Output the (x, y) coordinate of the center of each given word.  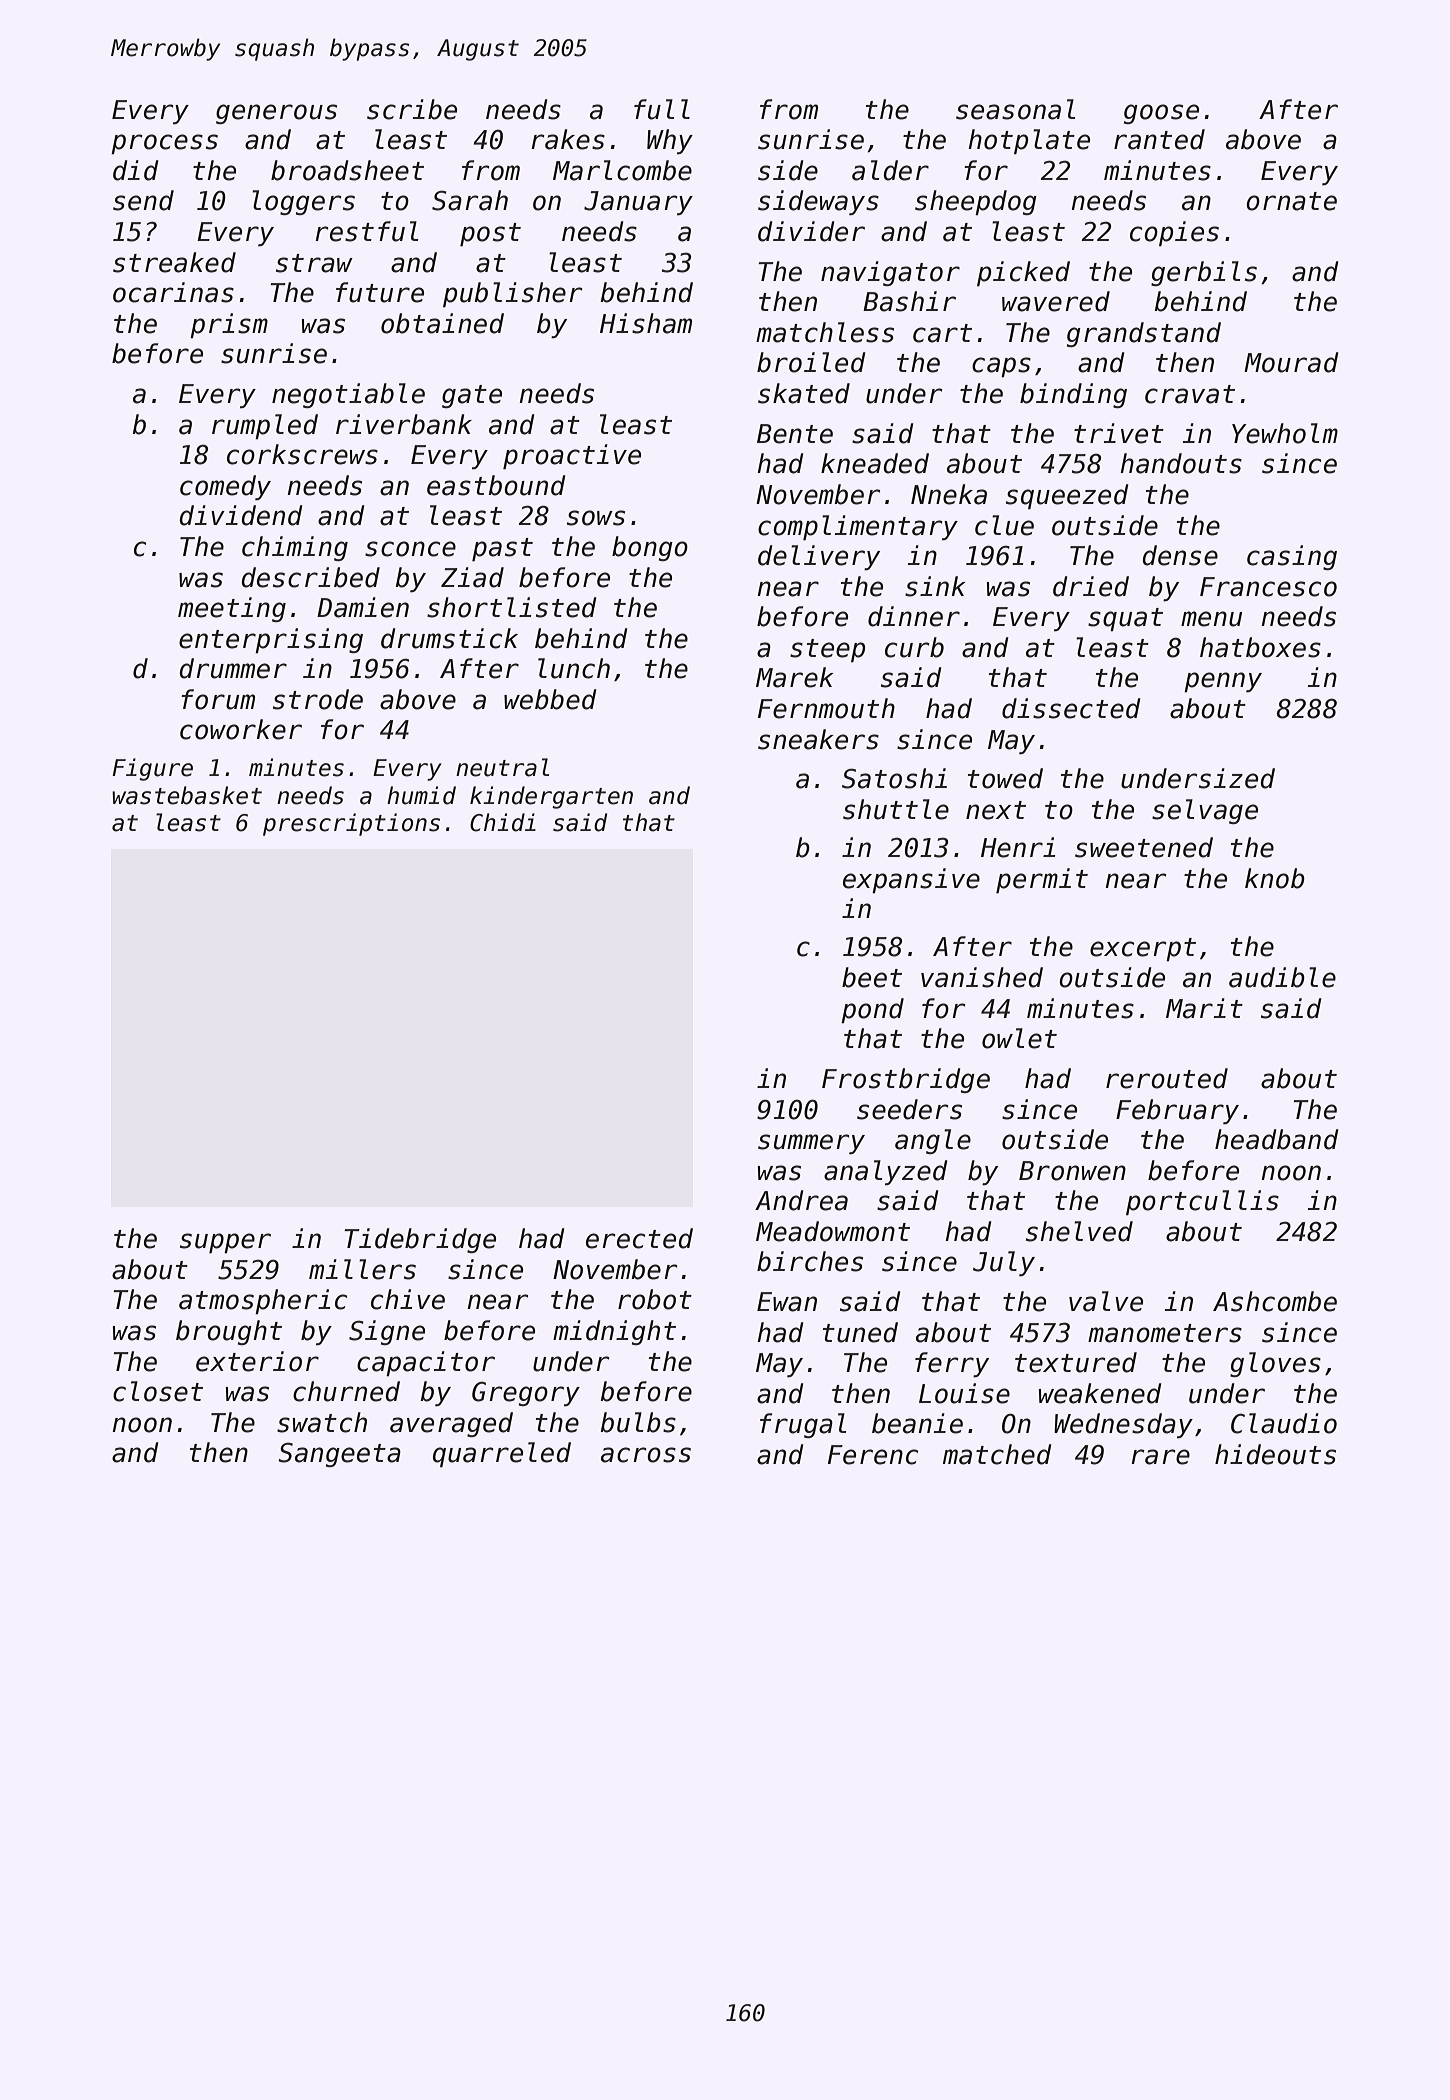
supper (225, 1243)
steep (827, 650)
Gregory (526, 1393)
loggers (303, 202)
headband (1277, 1139)
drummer (233, 668)
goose (1161, 114)
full (662, 109)
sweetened (1144, 847)
